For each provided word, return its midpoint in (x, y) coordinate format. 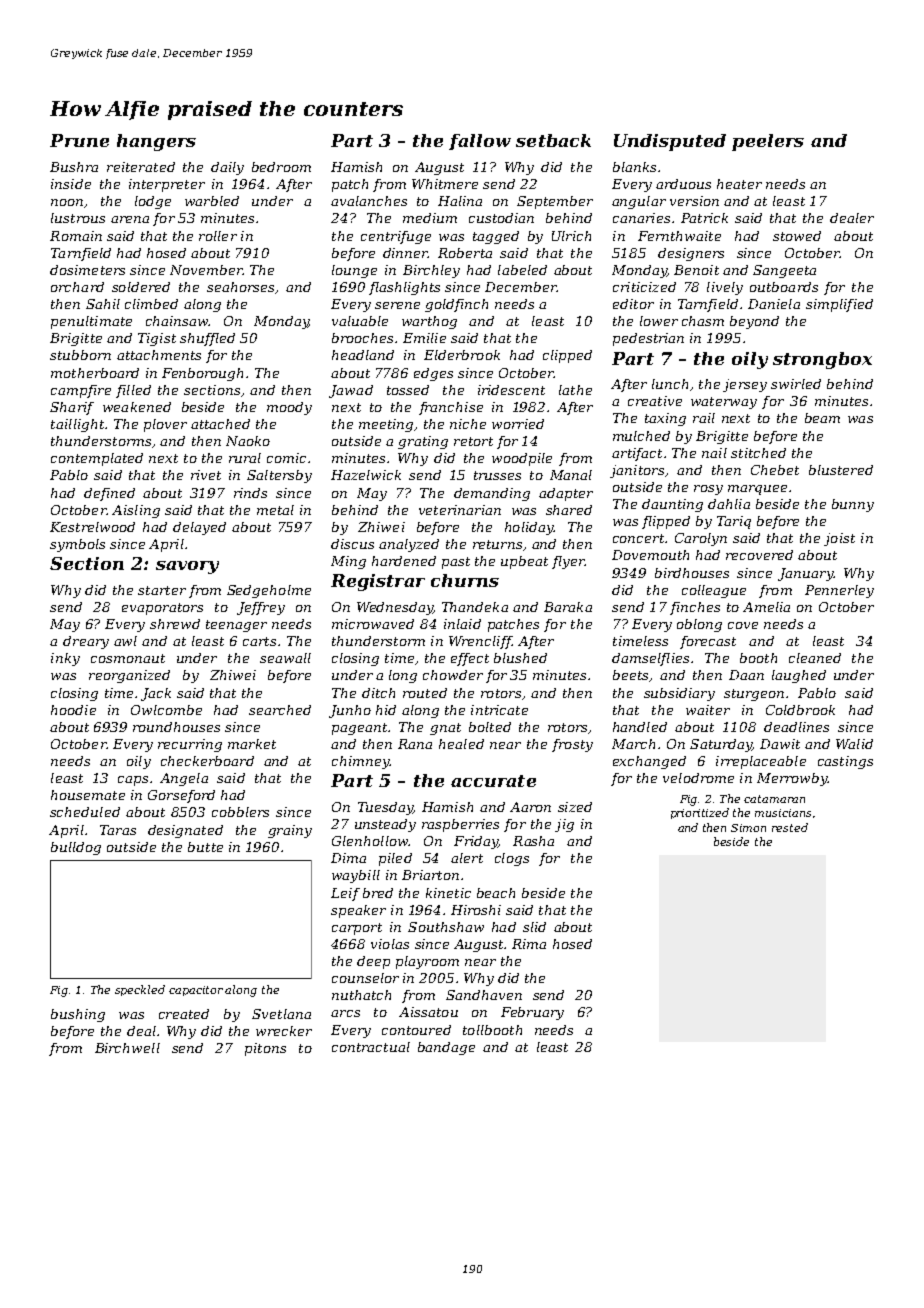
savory (187, 567)
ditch (378, 693)
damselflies (650, 659)
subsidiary (679, 694)
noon (67, 202)
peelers (768, 142)
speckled (140, 990)
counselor (365, 978)
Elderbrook (462, 355)
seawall (285, 658)
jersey (745, 385)
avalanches (369, 201)
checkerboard (207, 761)
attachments (159, 355)
